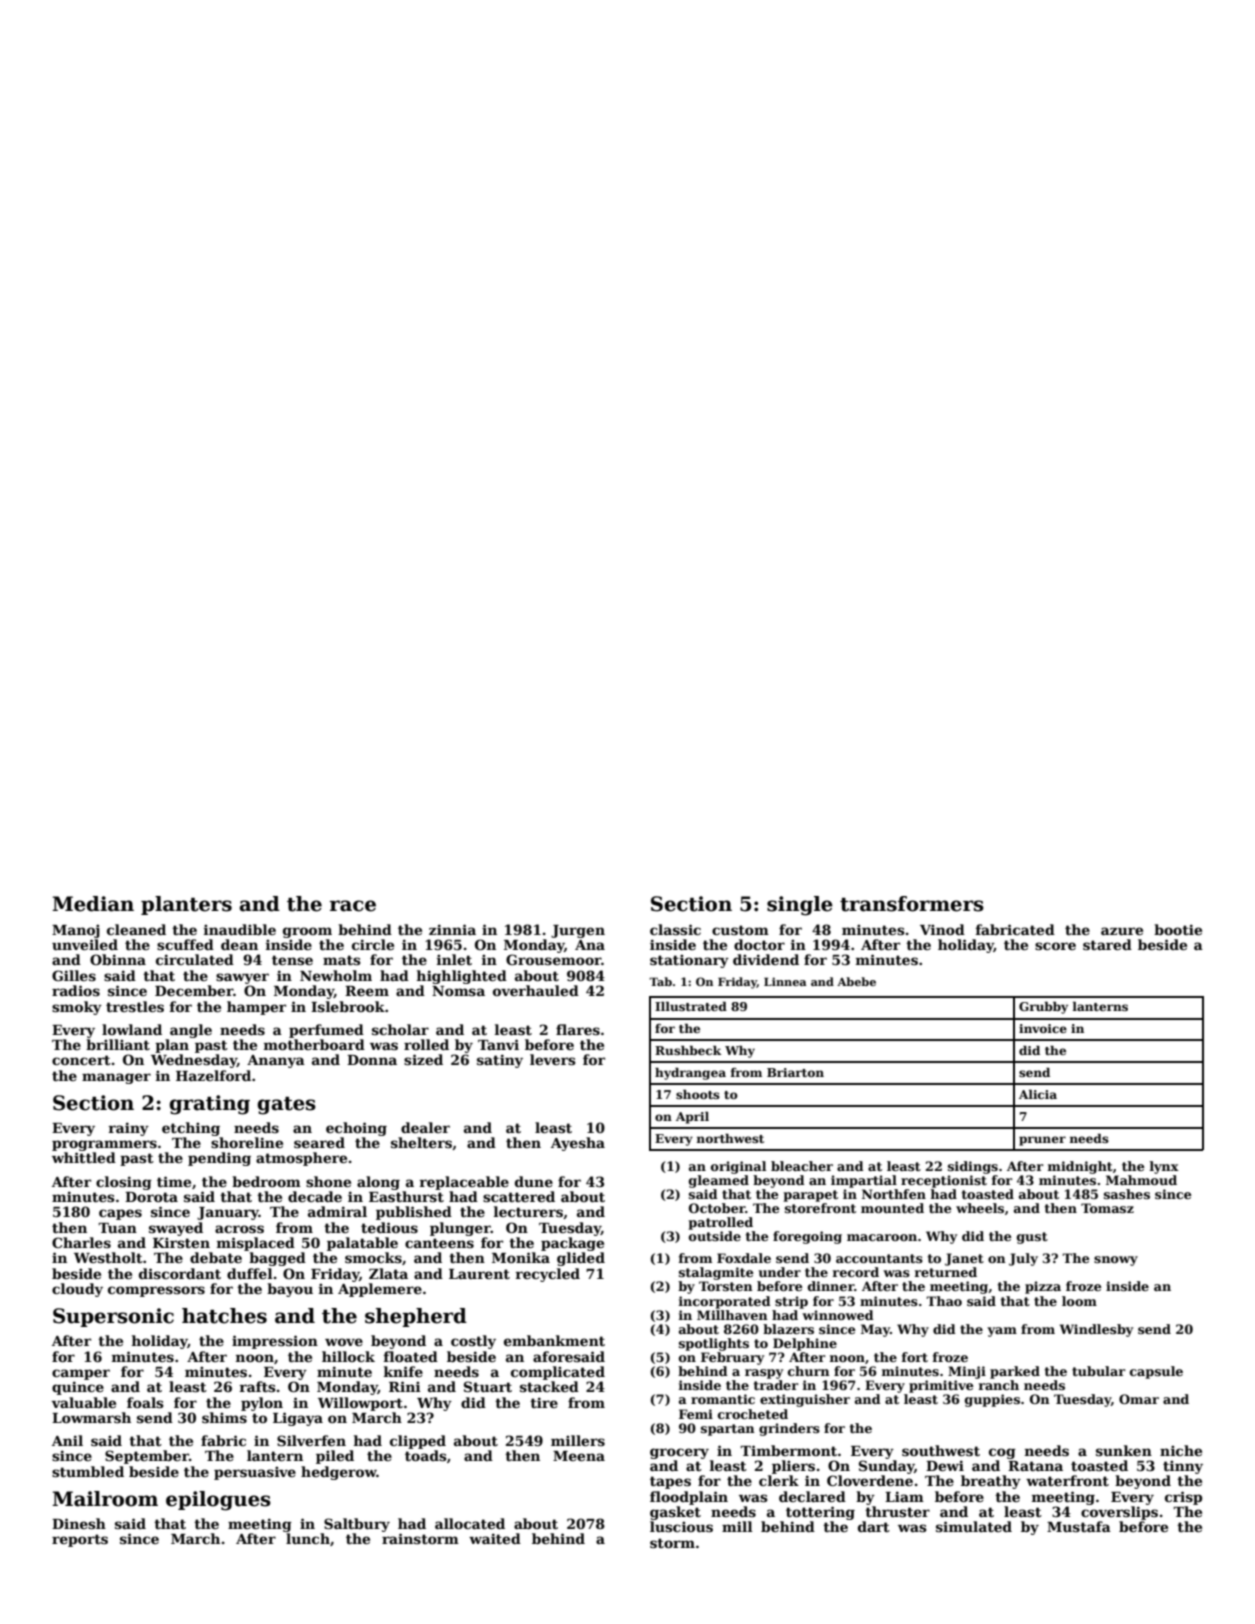 This screenshot has height=1624, width=1255. I want to click on race, so click(353, 906).
